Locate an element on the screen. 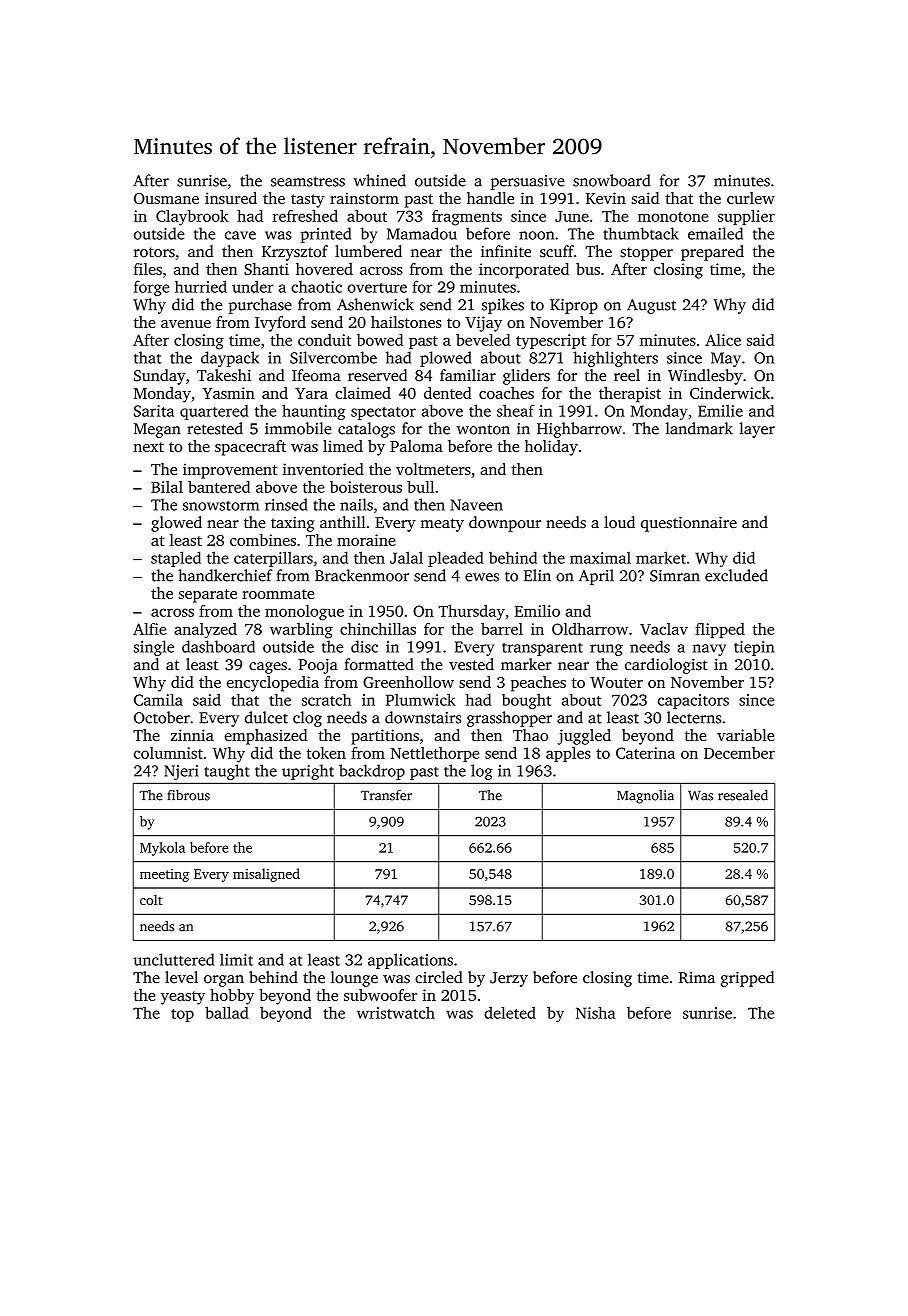 This screenshot has height=1316, width=908. dented is located at coordinates (448, 393).
